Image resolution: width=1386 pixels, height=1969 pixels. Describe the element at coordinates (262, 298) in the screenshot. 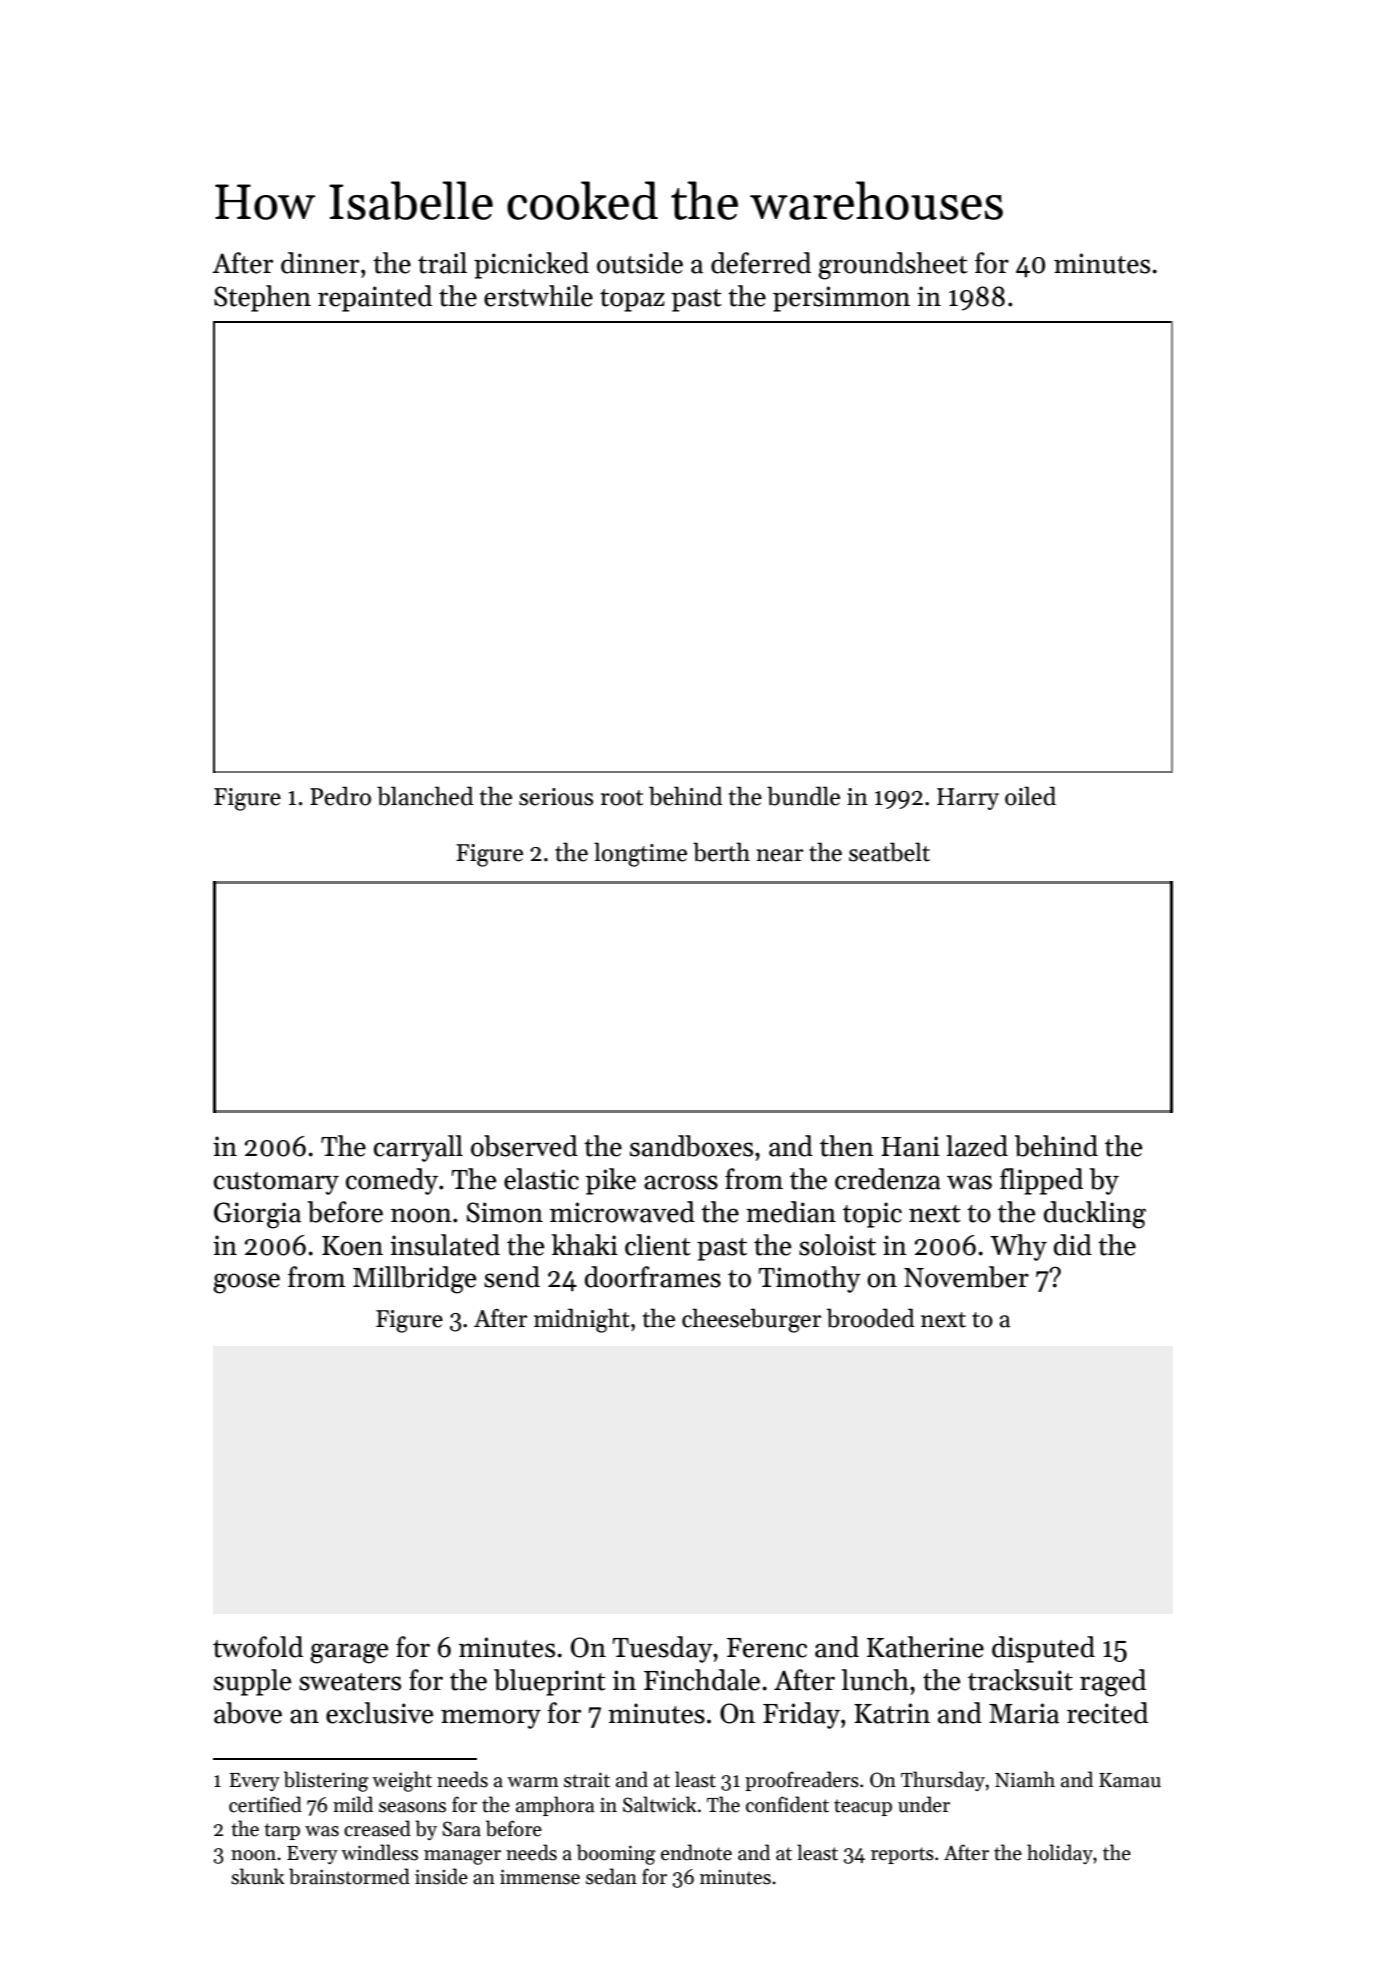

I see `Stephen` at that location.
